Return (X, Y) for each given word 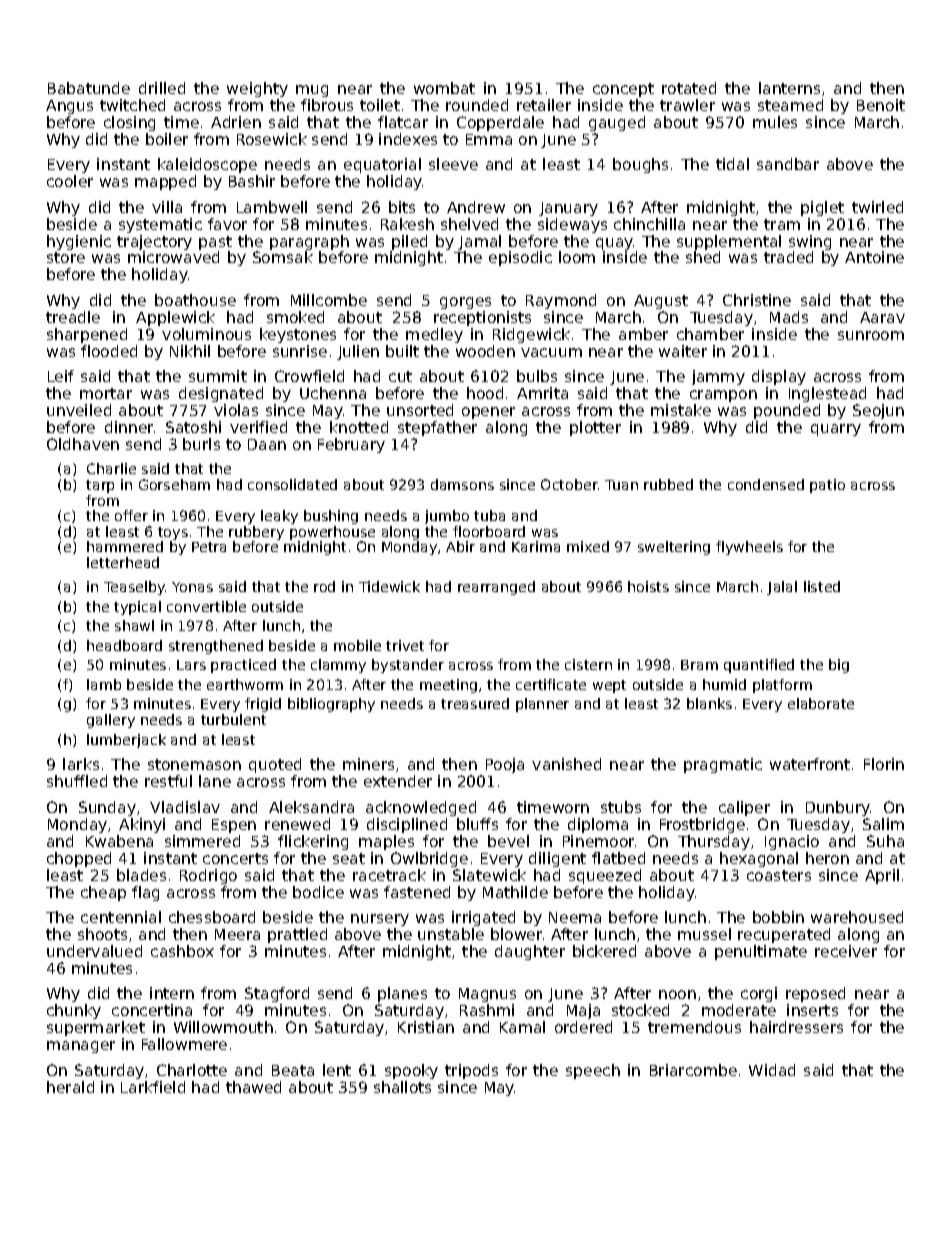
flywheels (749, 548)
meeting (448, 686)
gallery (111, 721)
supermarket (96, 1028)
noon (677, 994)
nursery (380, 920)
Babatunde (89, 88)
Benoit (881, 105)
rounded (477, 105)
